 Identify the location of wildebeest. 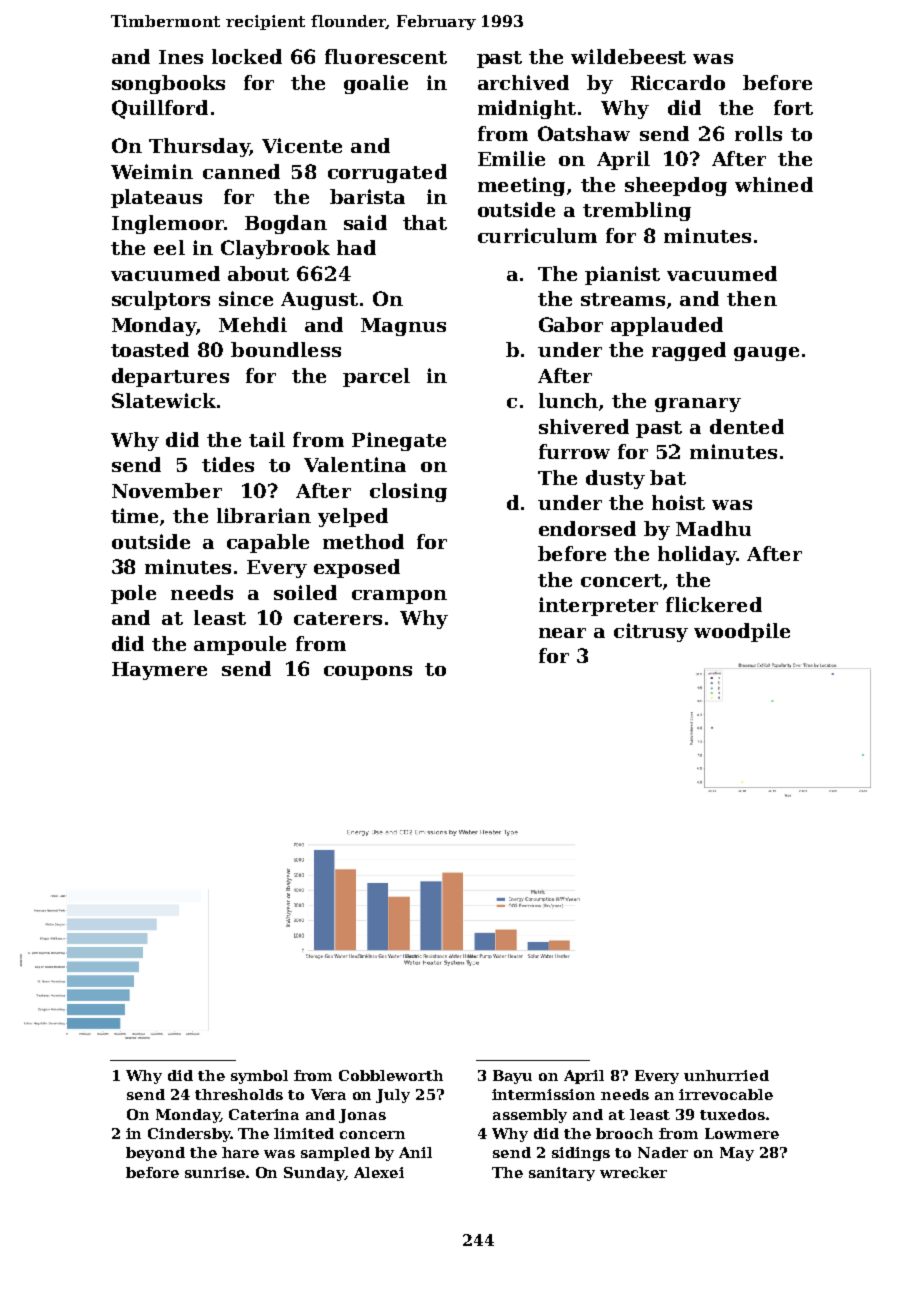
(628, 56).
